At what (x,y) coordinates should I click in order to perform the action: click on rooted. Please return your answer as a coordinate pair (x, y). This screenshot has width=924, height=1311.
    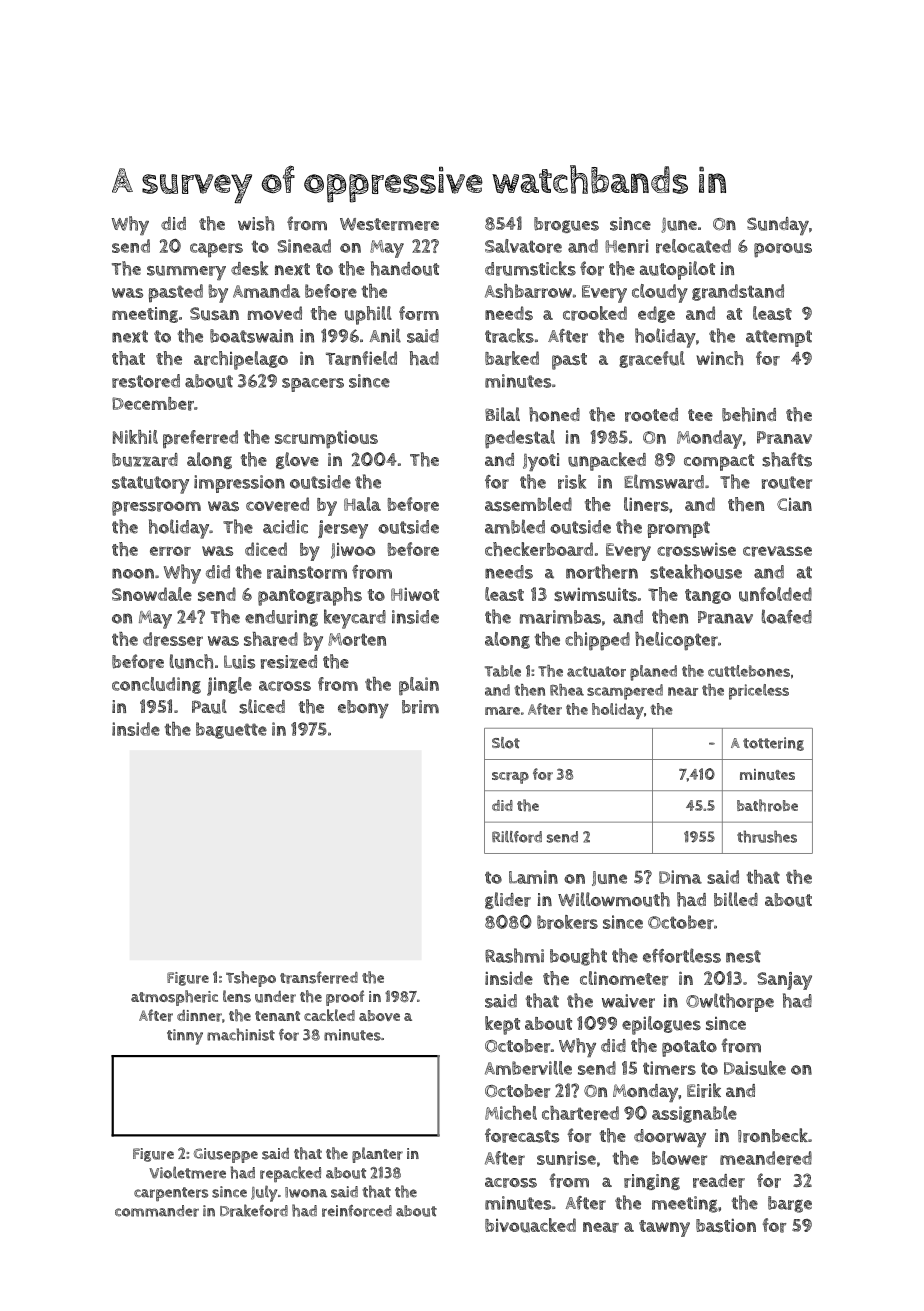
    Looking at the image, I should click on (651, 415).
